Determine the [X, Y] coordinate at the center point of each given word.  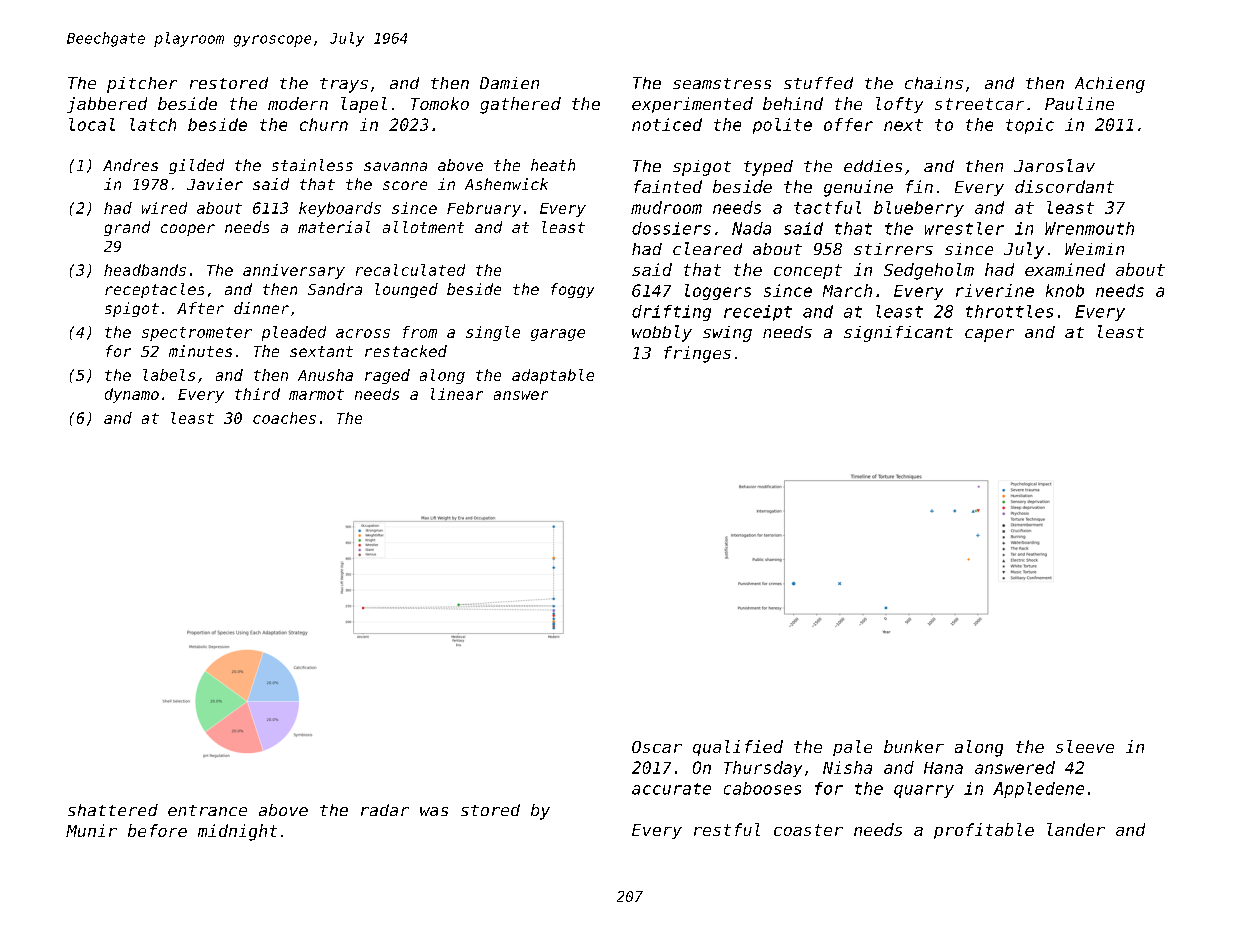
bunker [914, 746]
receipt [758, 313]
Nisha [847, 767]
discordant [1064, 186]
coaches [284, 418]
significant [898, 334]
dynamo [132, 395]
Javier [215, 184]
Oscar [657, 747]
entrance [207, 810]
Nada [751, 228]
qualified [738, 748]
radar [385, 810]
